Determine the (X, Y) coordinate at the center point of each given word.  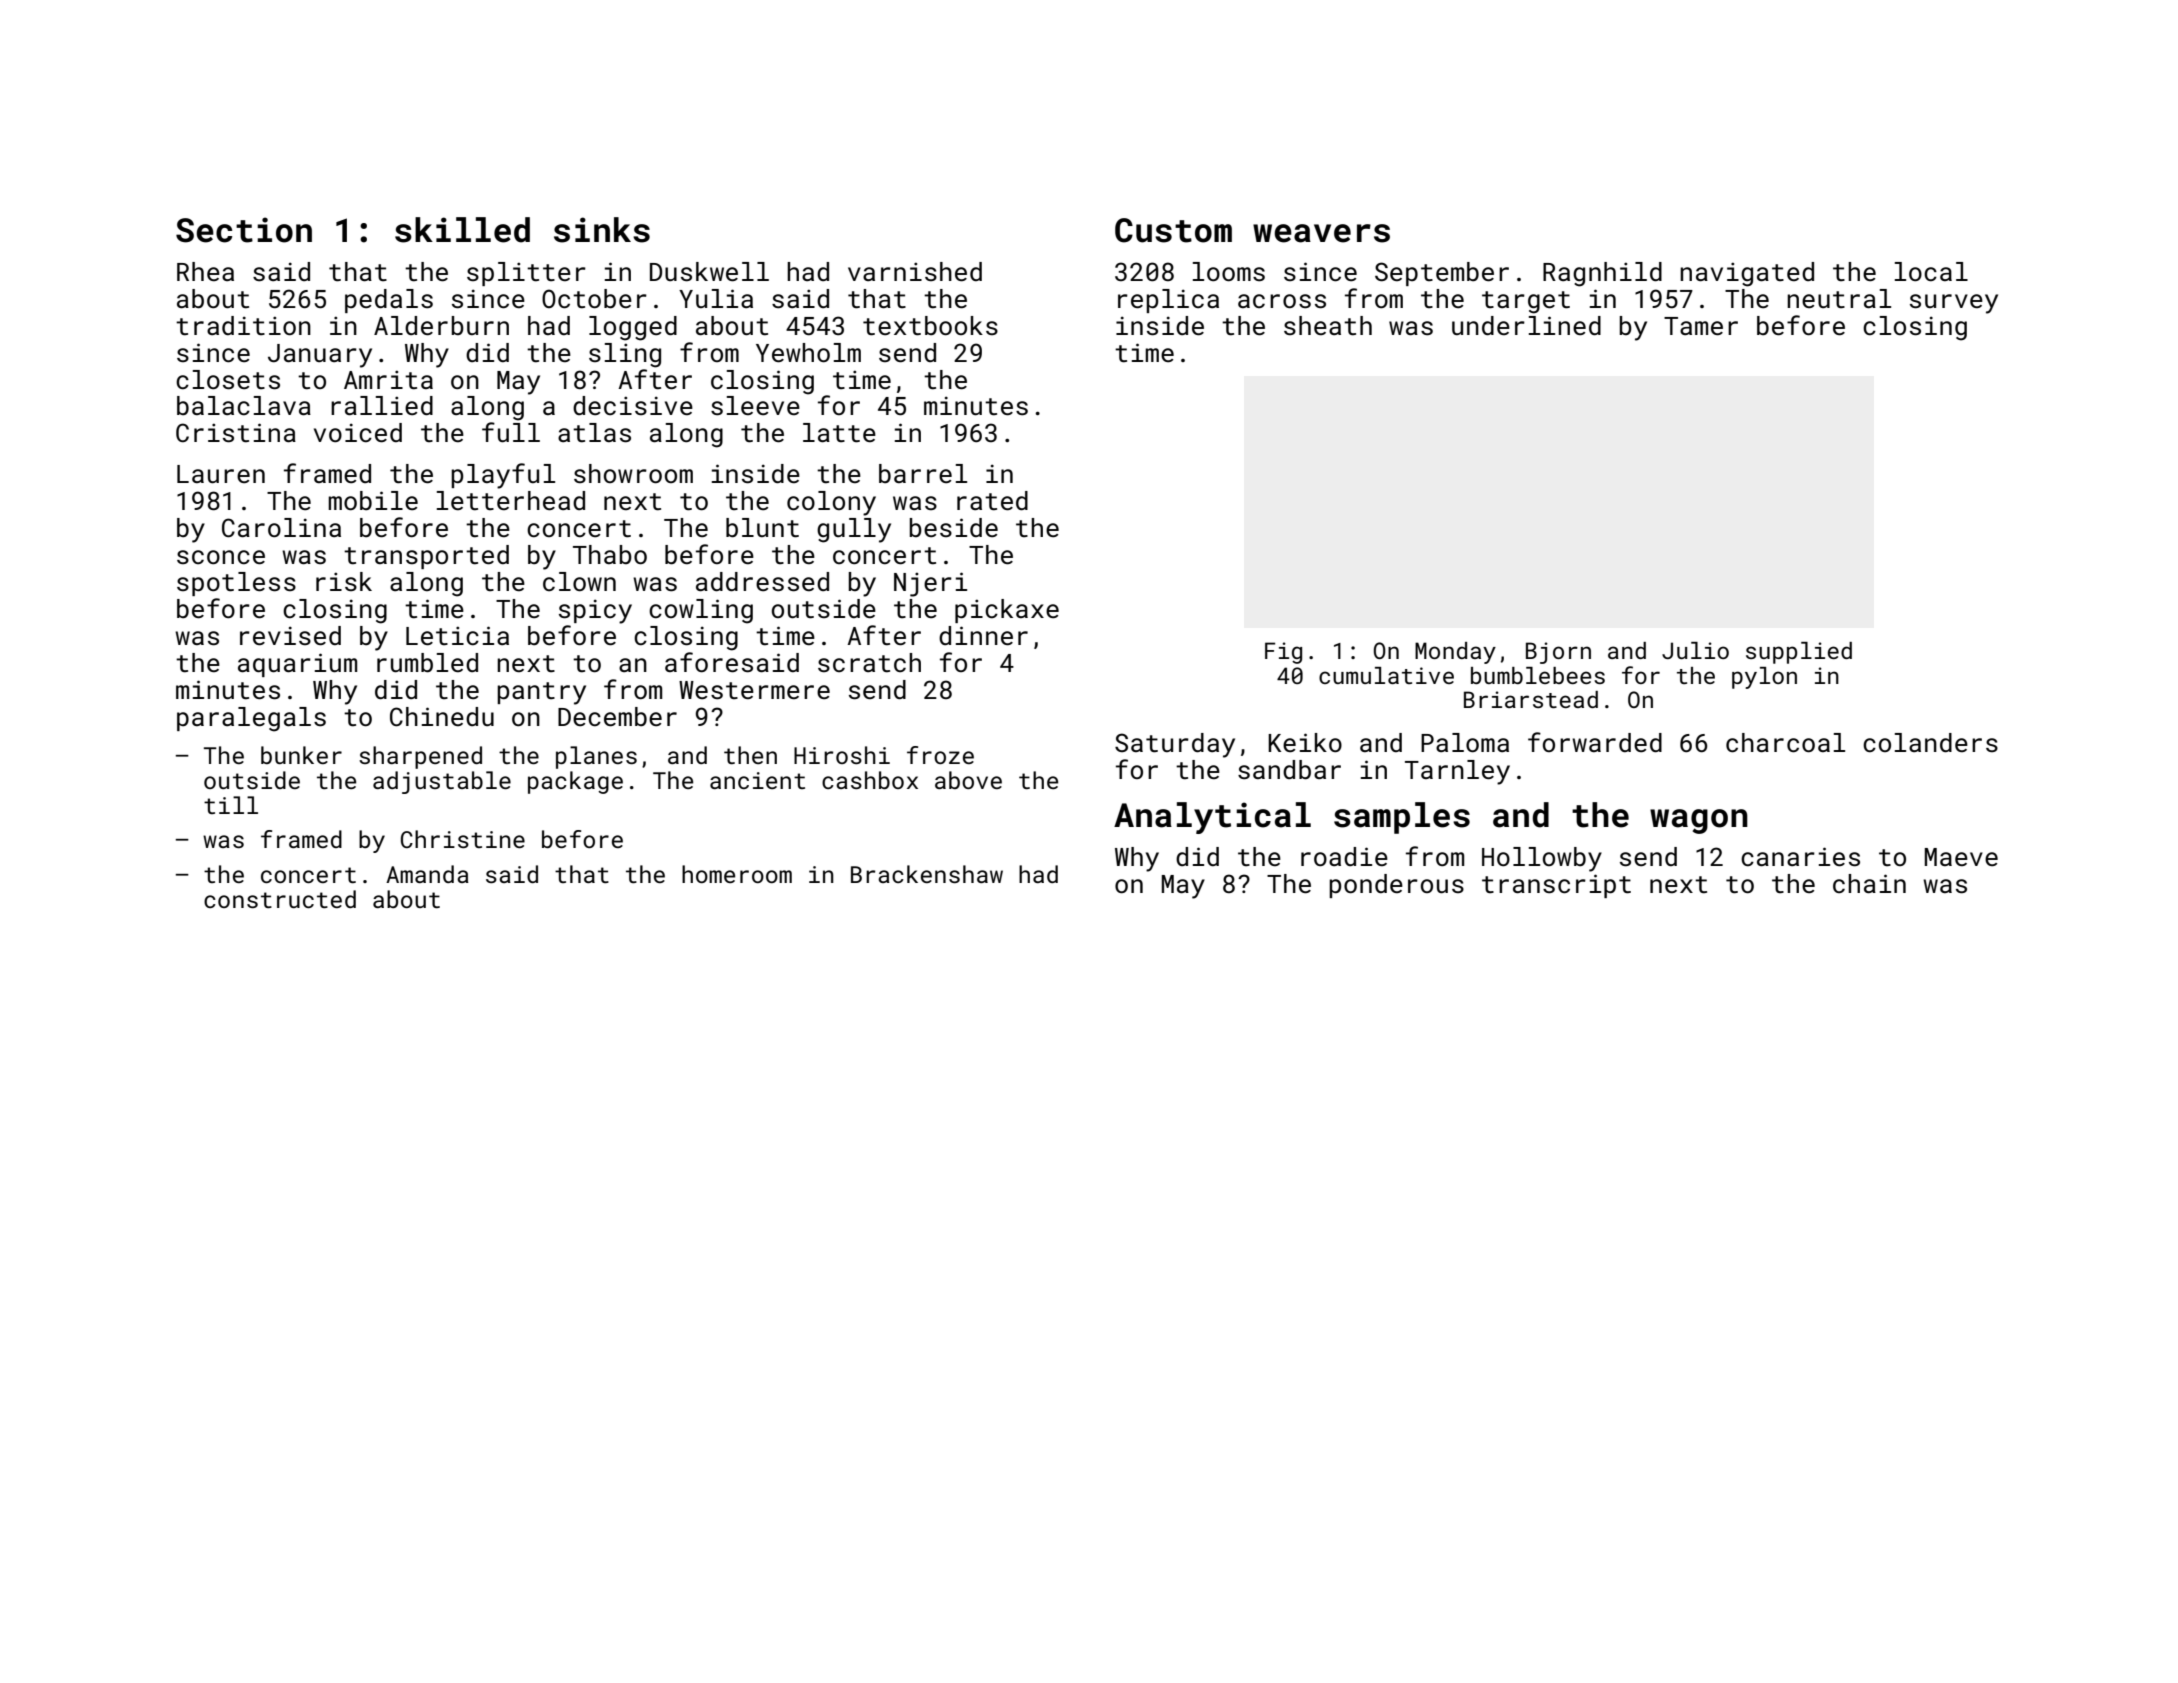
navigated (1747, 274)
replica (1168, 301)
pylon (1764, 678)
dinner (983, 636)
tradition (243, 326)
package (575, 782)
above (968, 780)
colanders (1930, 743)
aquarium (297, 665)
